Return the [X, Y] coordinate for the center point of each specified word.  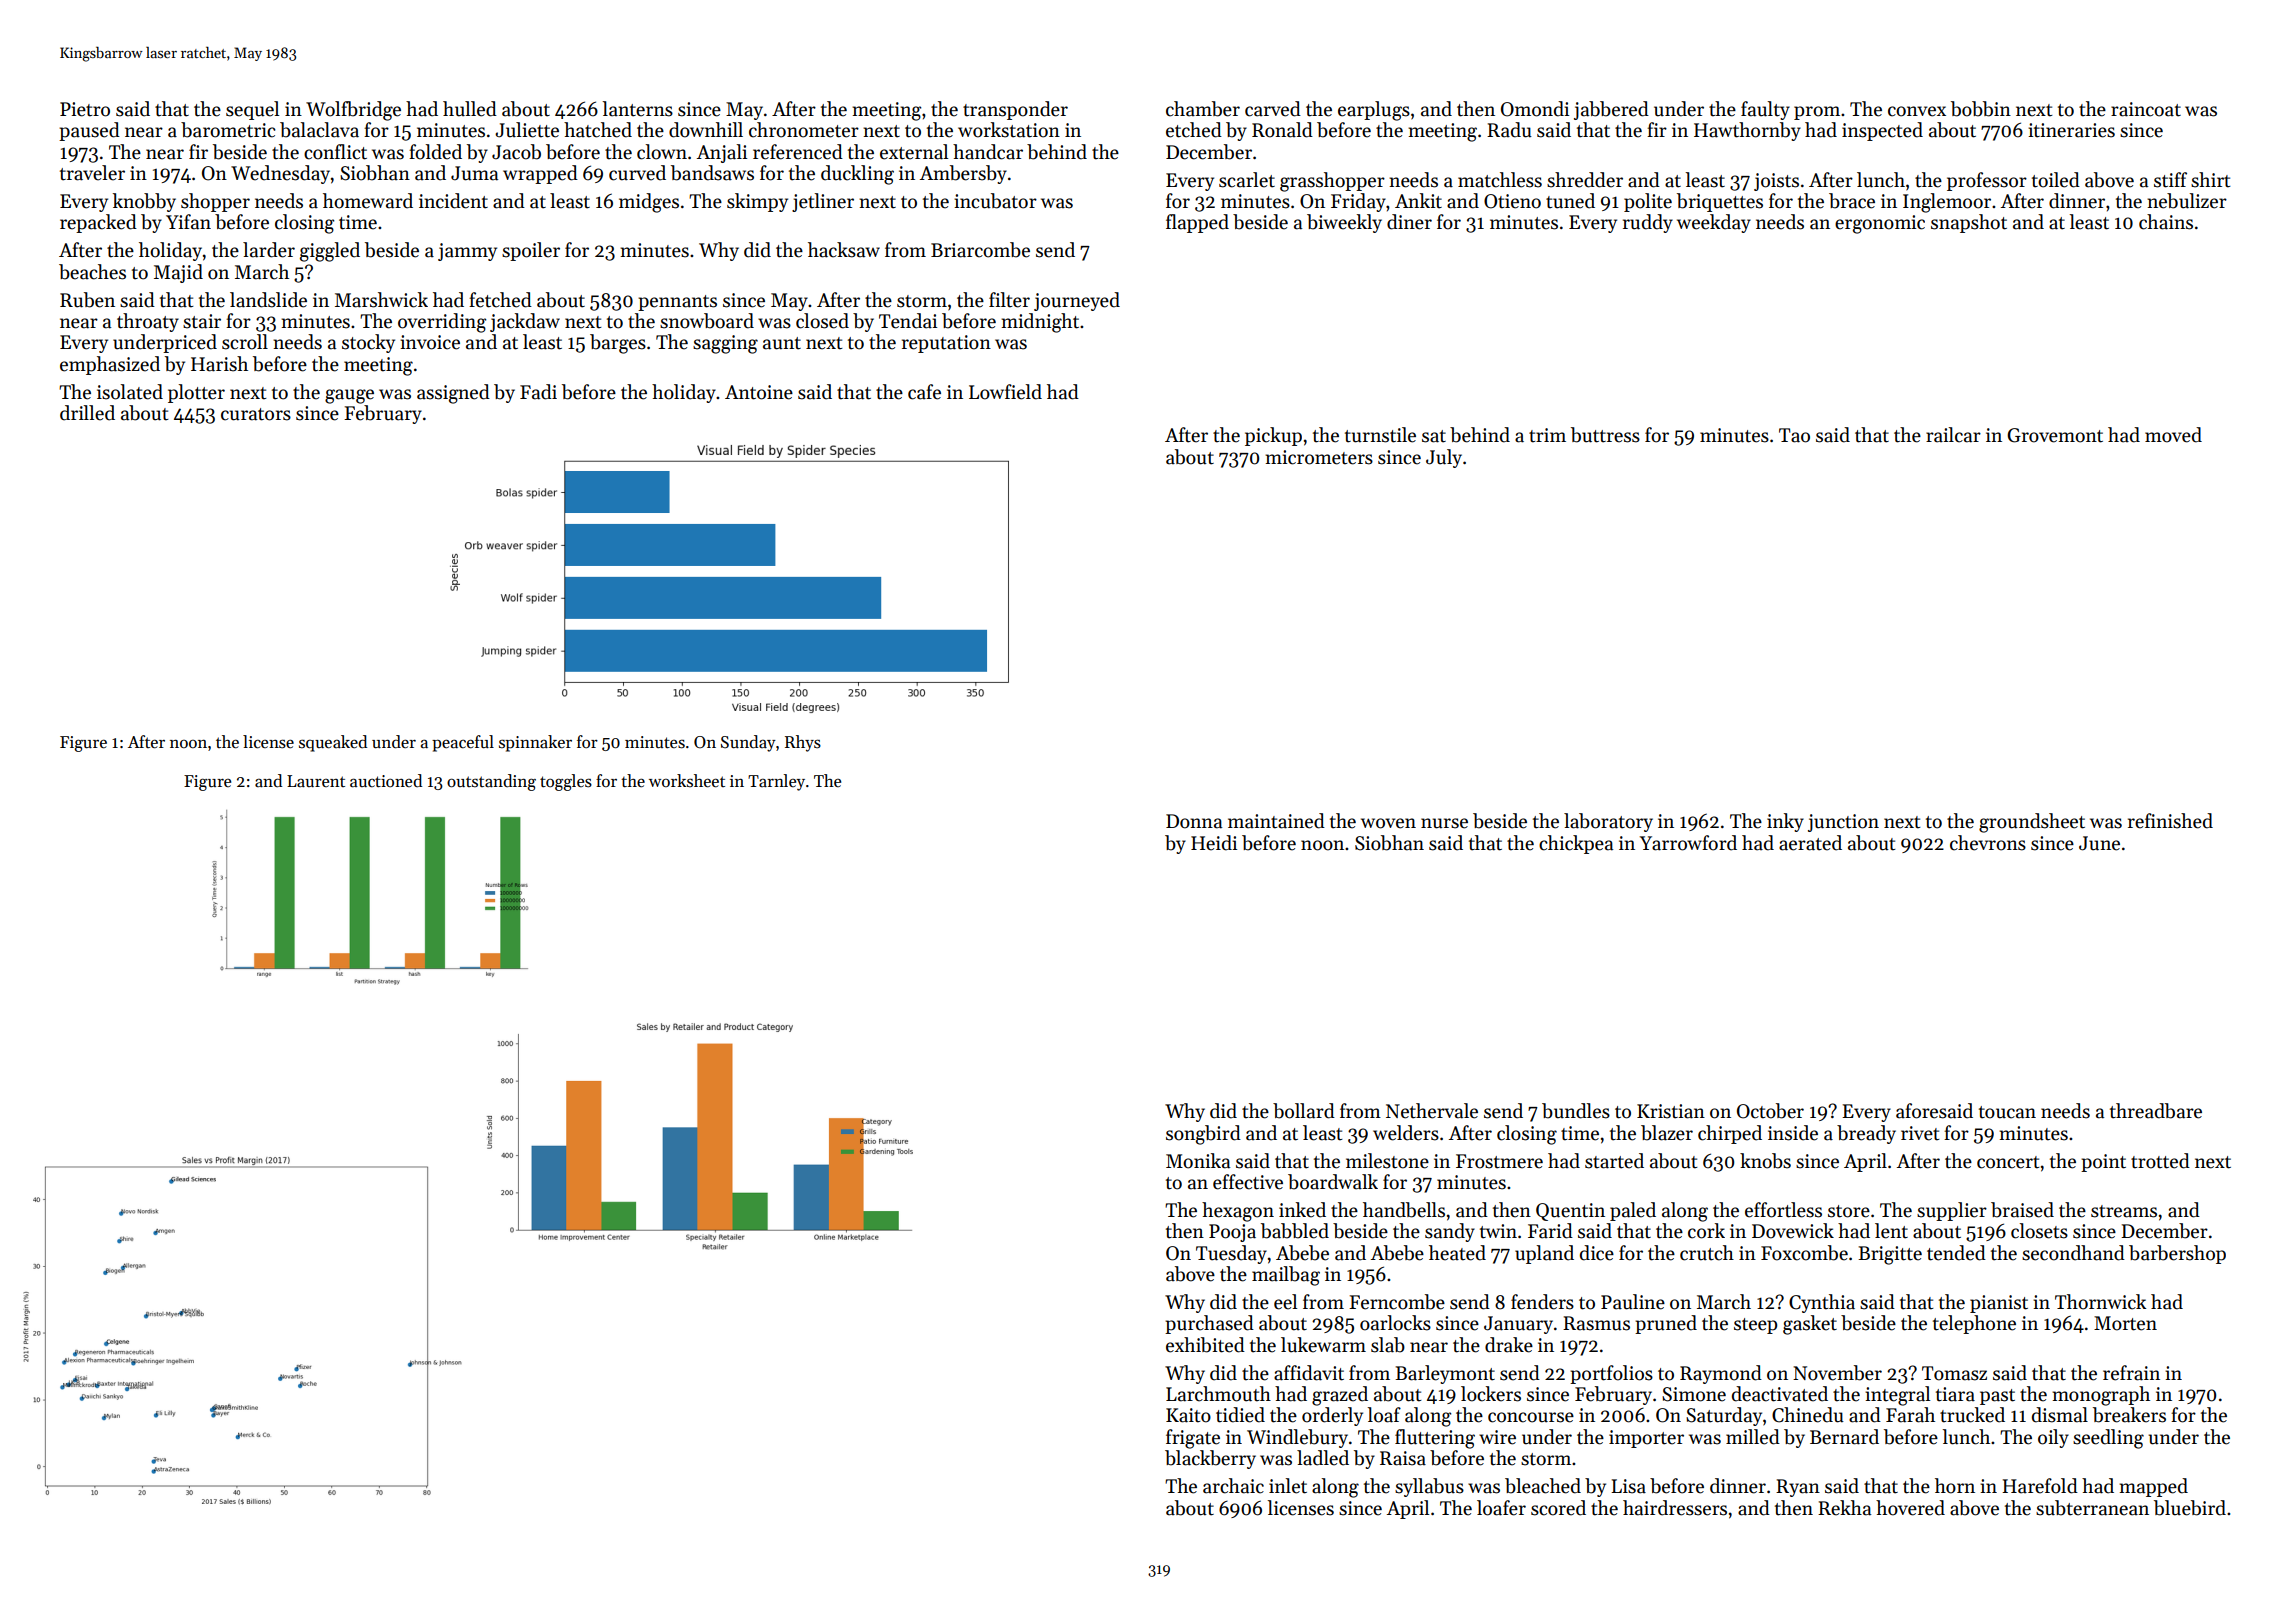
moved [2173, 435]
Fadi [538, 392]
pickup [1273, 436]
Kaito [1188, 1415]
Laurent [316, 781]
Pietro [85, 109]
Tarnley [776, 782]
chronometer [804, 130]
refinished [2170, 821]
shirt [2211, 180]
